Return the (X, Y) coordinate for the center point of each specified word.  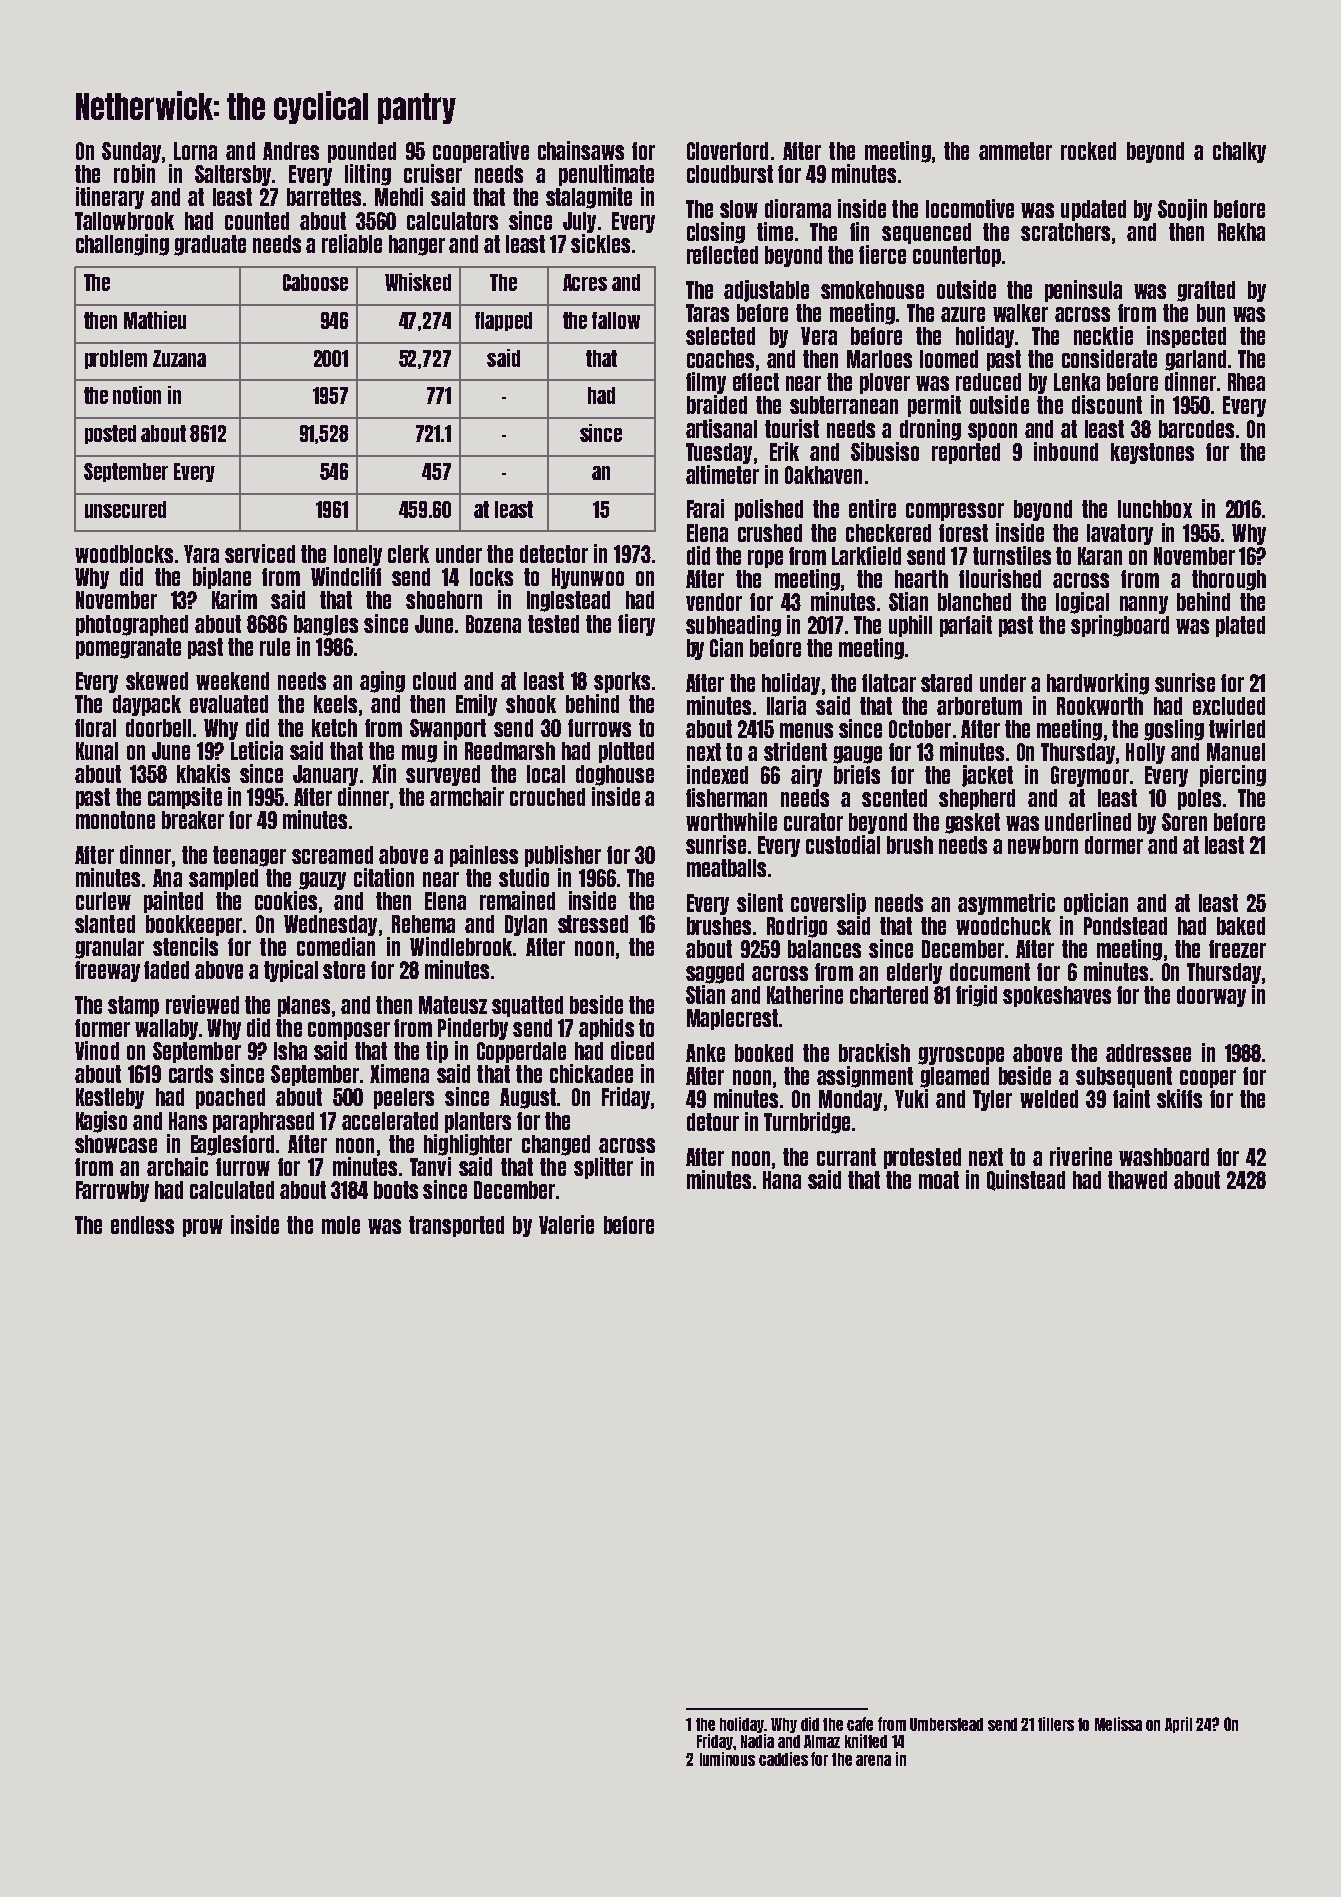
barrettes (324, 197)
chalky (1239, 152)
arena (873, 1760)
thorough (1229, 580)
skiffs (1179, 1098)
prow (203, 1228)
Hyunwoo (588, 578)
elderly (914, 973)
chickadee (591, 1073)
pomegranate (128, 648)
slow (739, 209)
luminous (727, 1759)
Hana (782, 1180)
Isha (290, 1051)
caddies (783, 1759)
